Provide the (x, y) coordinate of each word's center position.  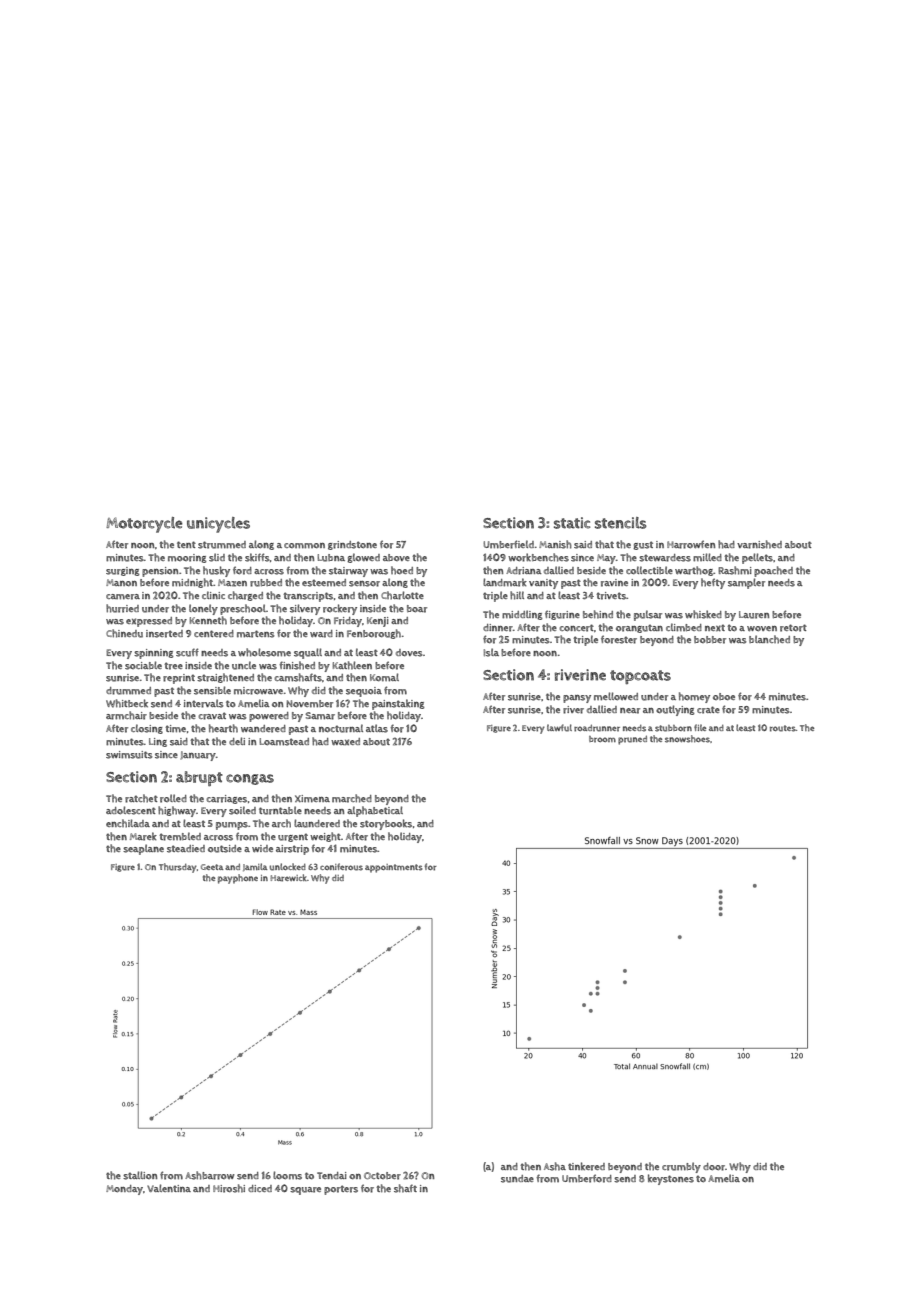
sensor (364, 584)
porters (341, 1190)
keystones (671, 1179)
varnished (759, 544)
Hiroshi (229, 1188)
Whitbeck (127, 703)
